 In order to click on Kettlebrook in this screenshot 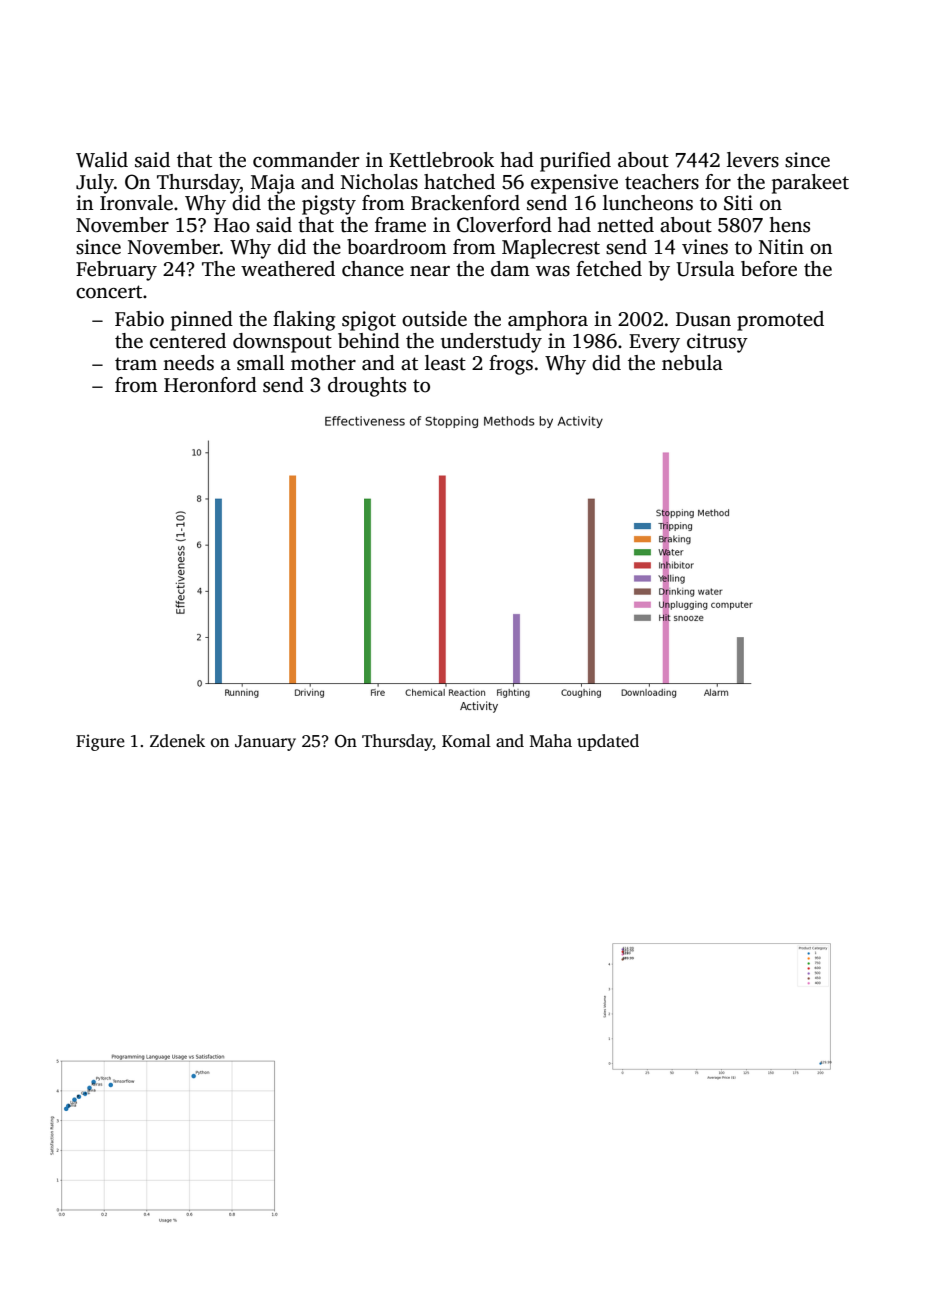, I will do `click(441, 160)`.
